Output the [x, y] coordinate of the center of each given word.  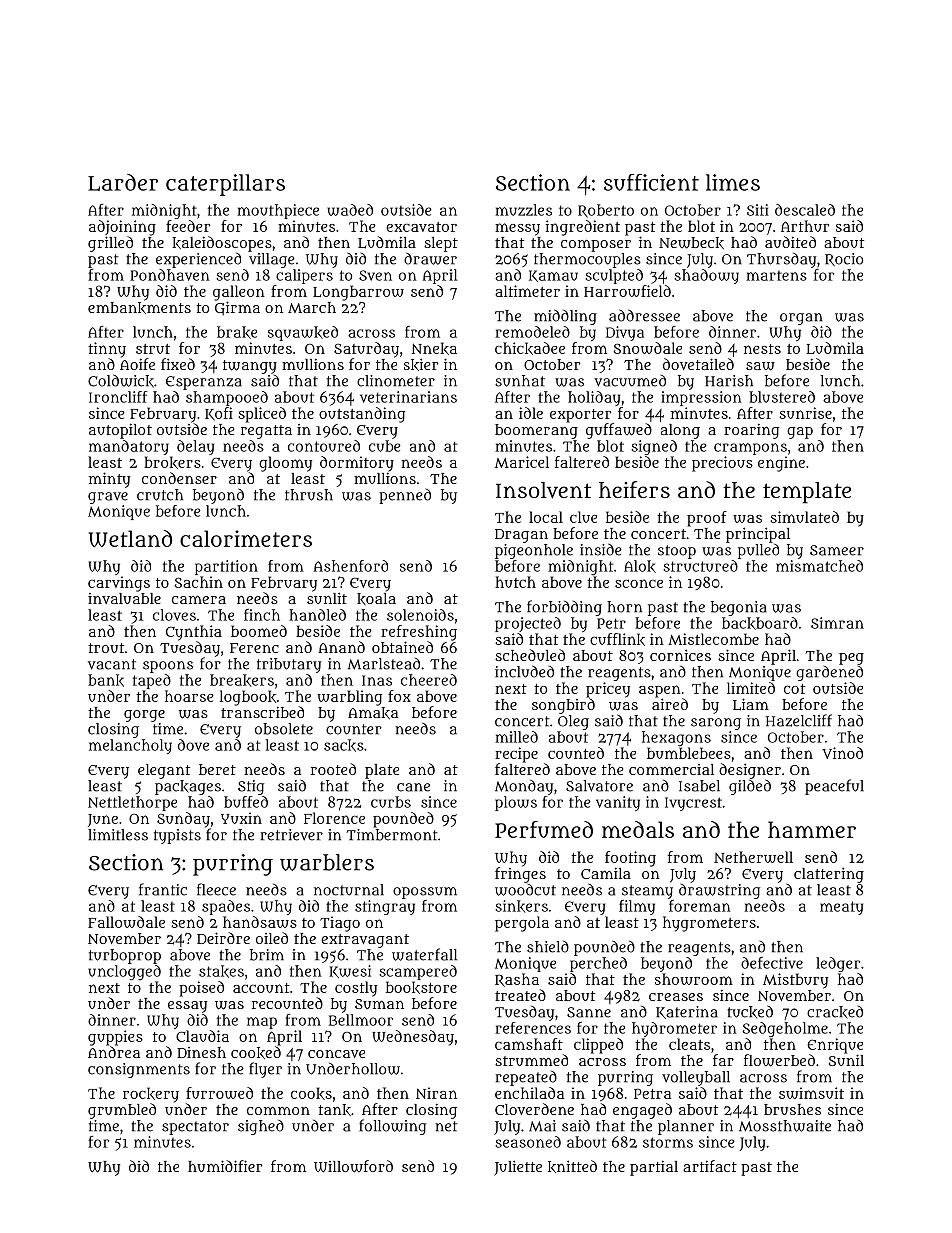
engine [781, 464]
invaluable [124, 598]
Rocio [844, 259]
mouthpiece [278, 211]
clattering [829, 875]
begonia [739, 608]
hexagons [676, 739]
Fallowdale [126, 922]
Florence [334, 818]
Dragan [521, 536]
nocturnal [349, 890]
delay [195, 447]
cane [413, 787]
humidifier [225, 1166]
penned [405, 496]
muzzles [523, 210]
